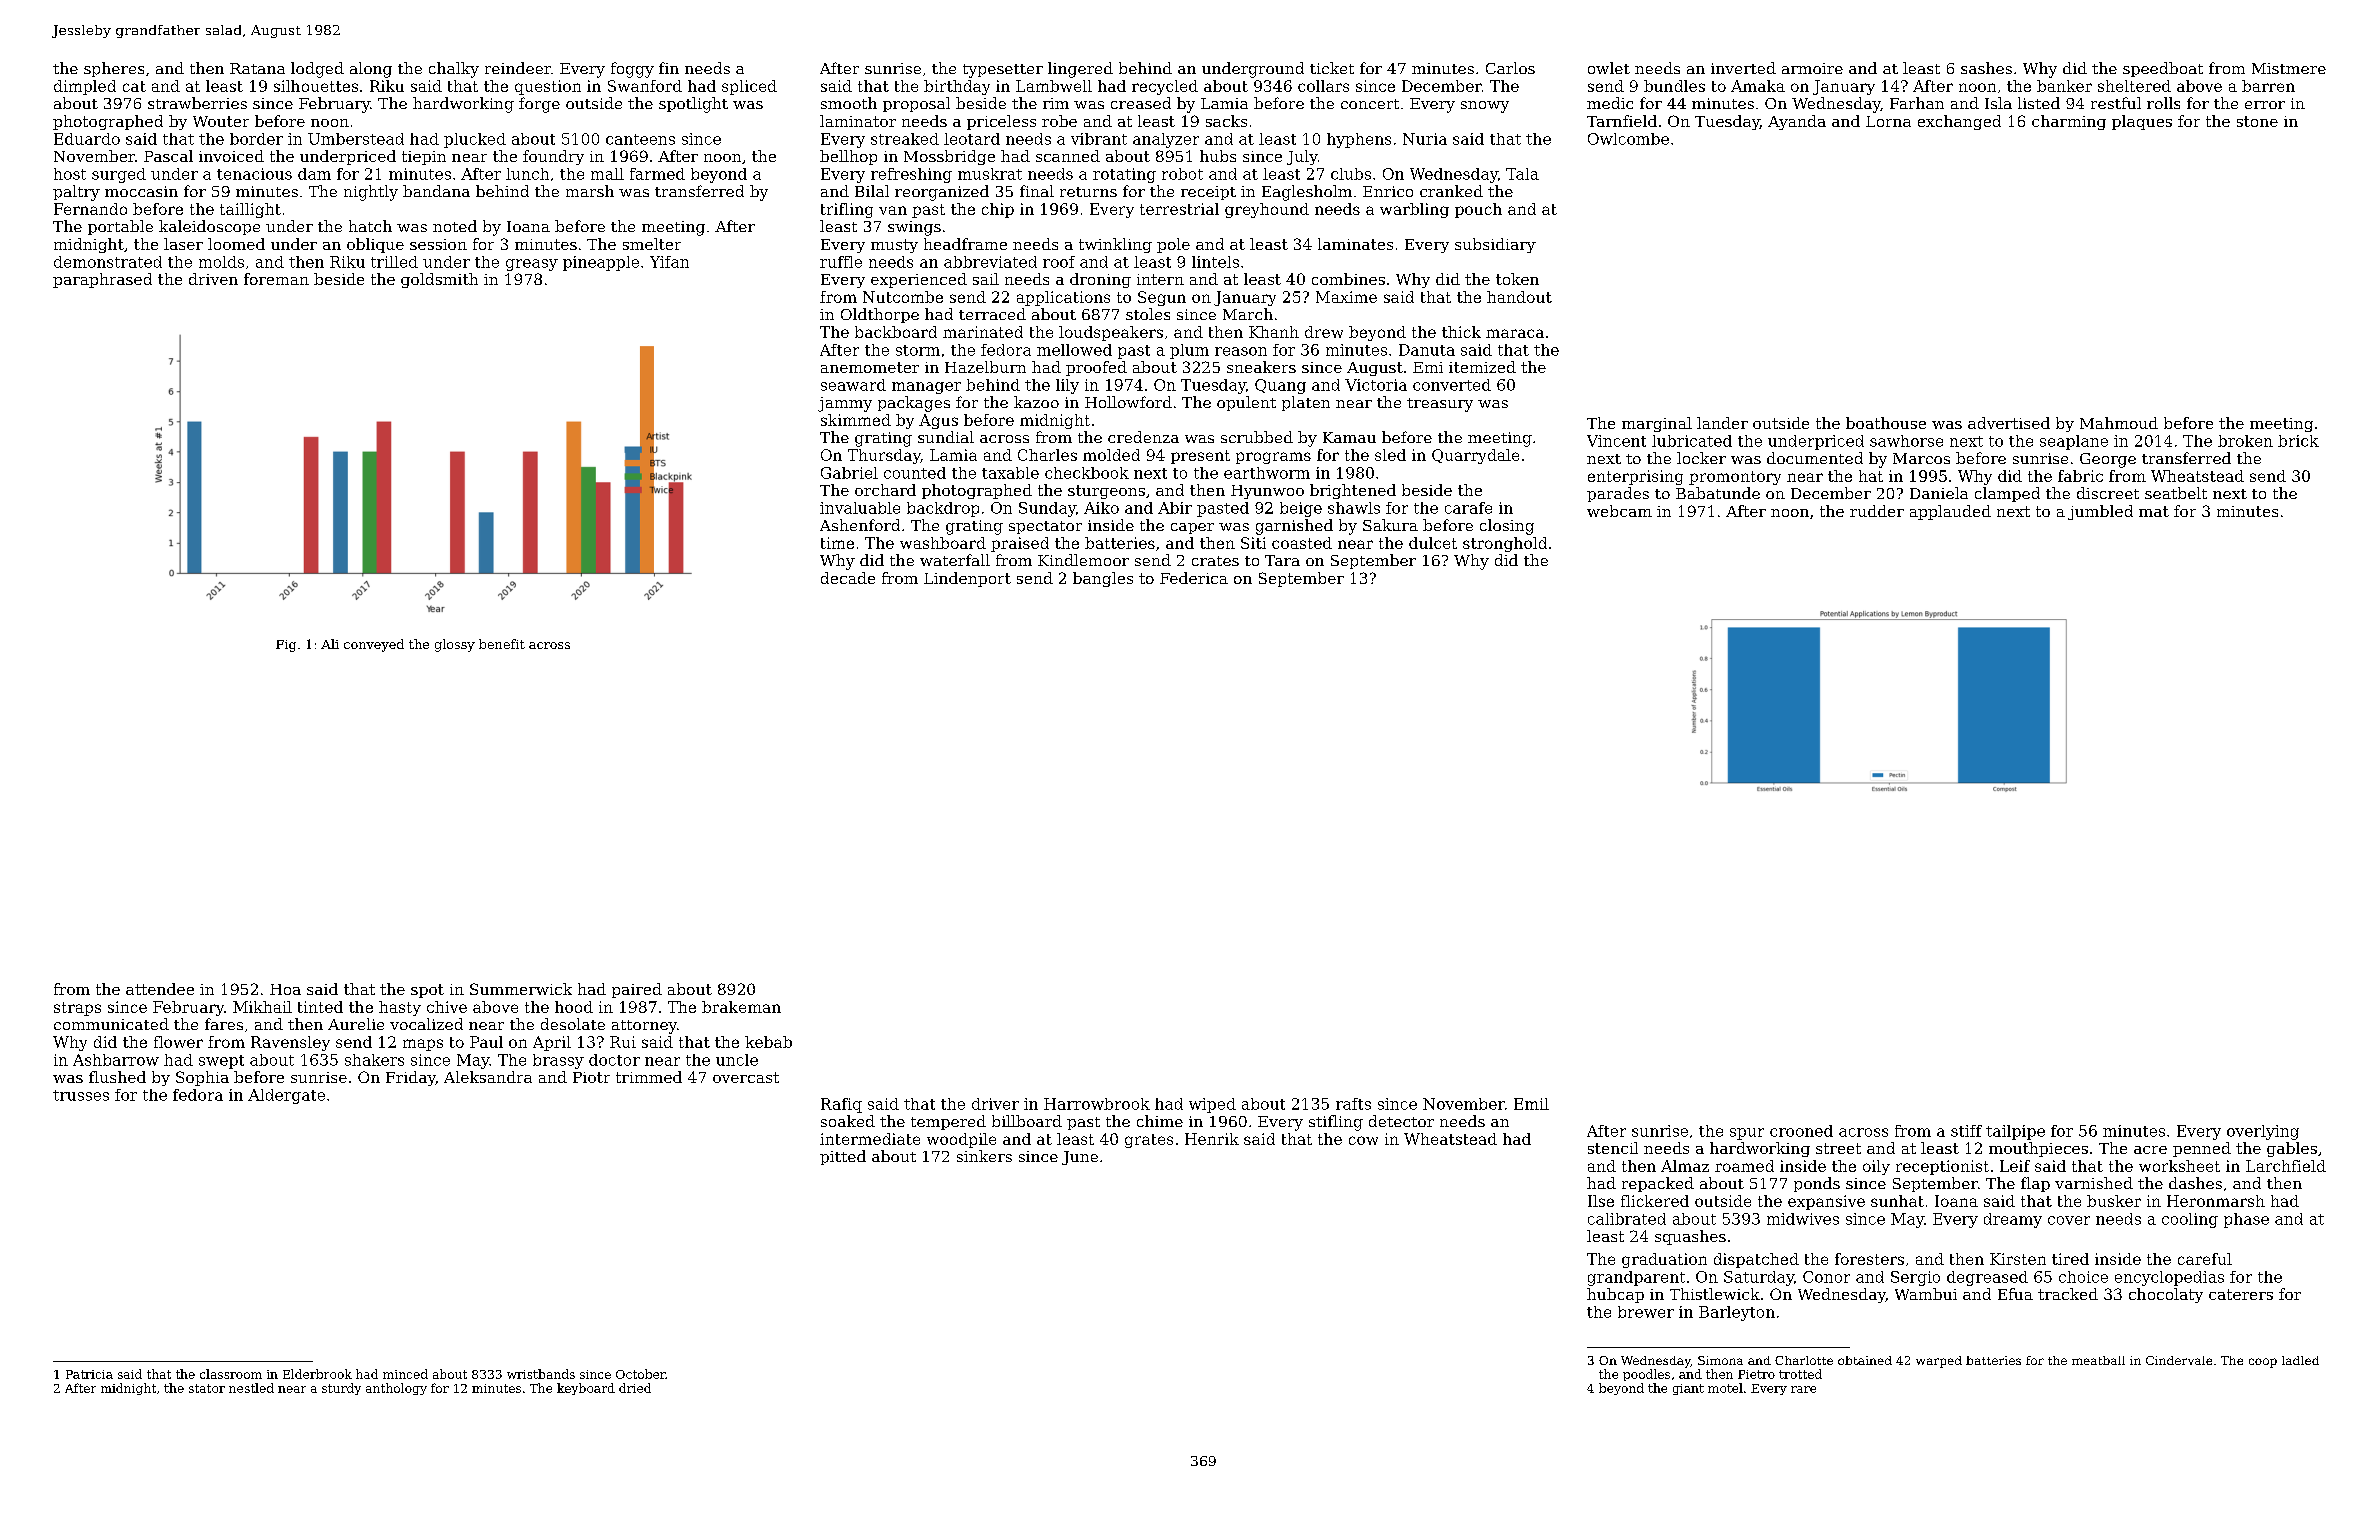 The height and width of the screenshot is (1540, 2380). I want to click on pitted, so click(843, 1157).
